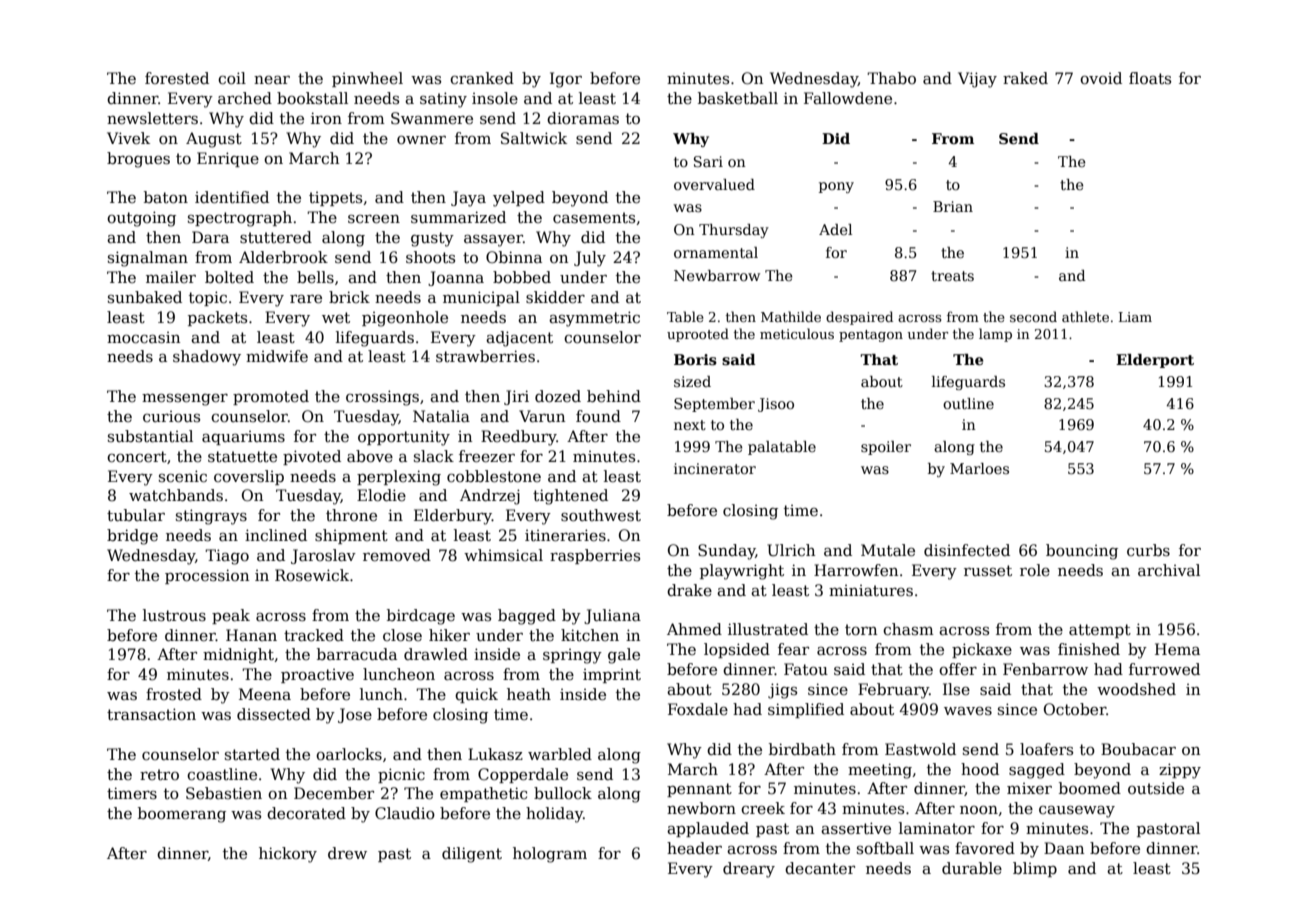  What do you see at coordinates (182, 815) in the image?
I see `boomerang` at bounding box center [182, 815].
